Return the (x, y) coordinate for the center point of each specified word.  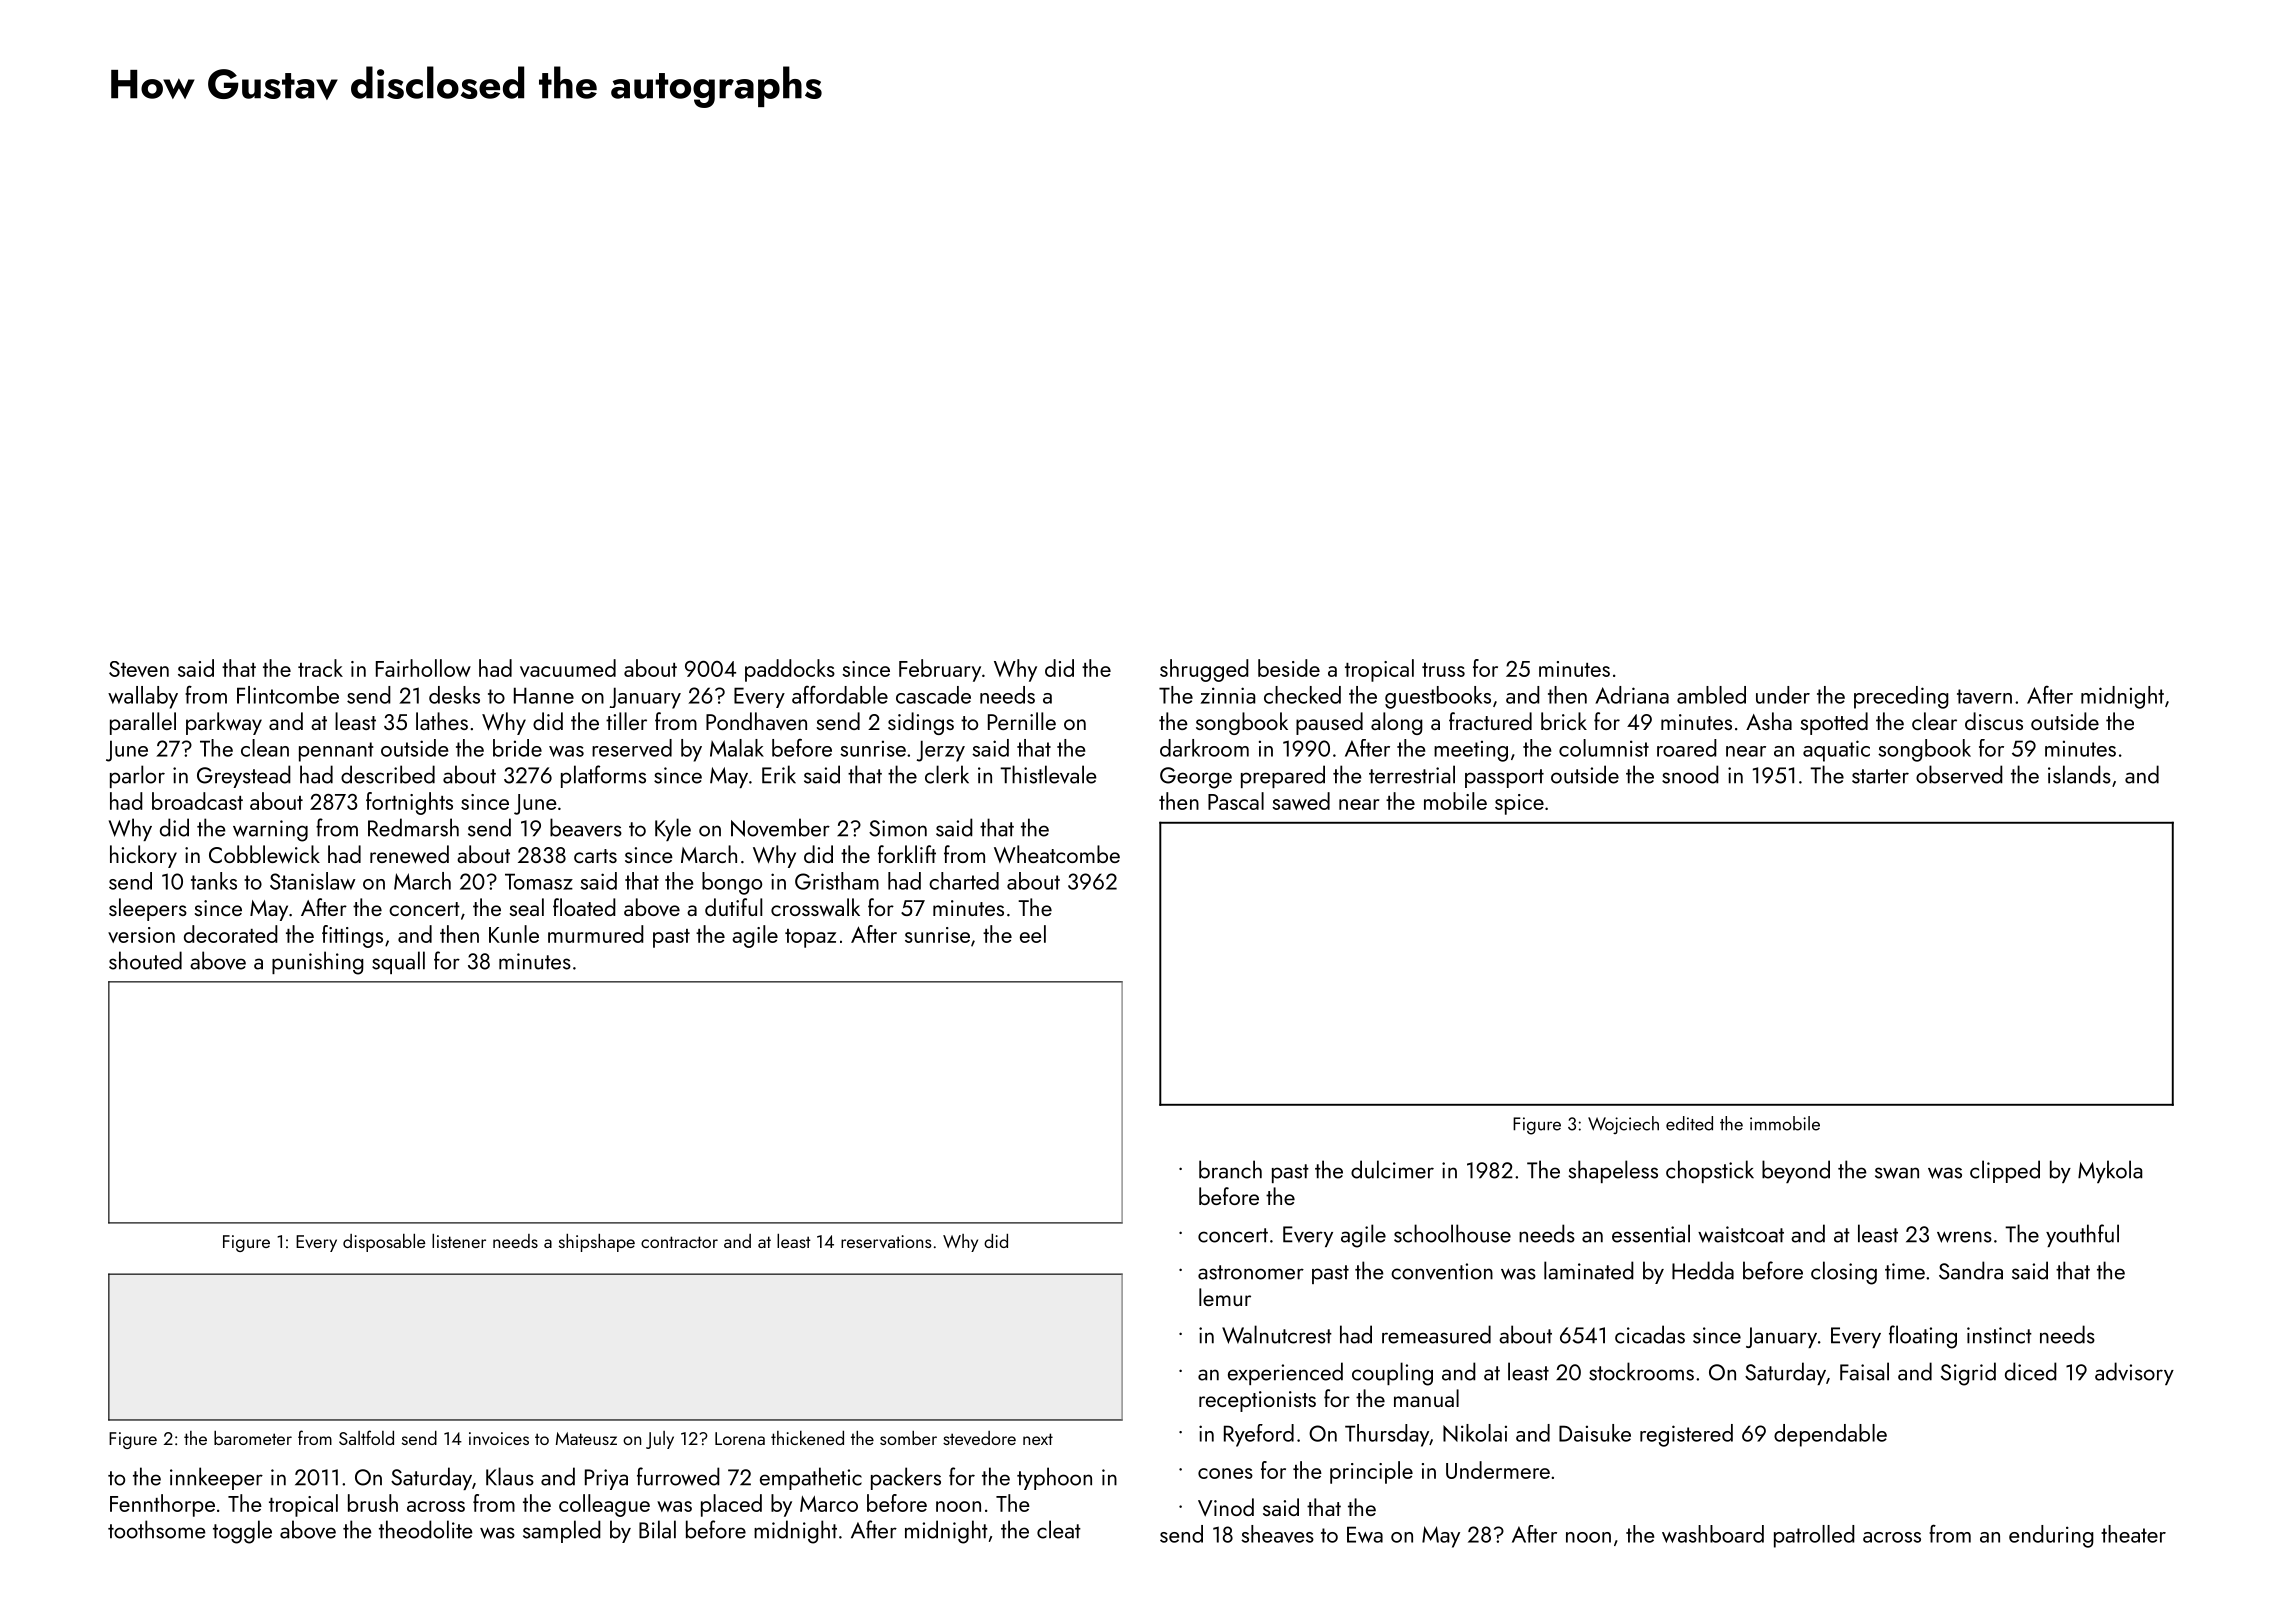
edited (1689, 1123)
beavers (586, 827)
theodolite (426, 1529)
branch (1230, 1169)
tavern (1984, 696)
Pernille (1022, 721)
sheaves (1277, 1534)
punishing (318, 963)
